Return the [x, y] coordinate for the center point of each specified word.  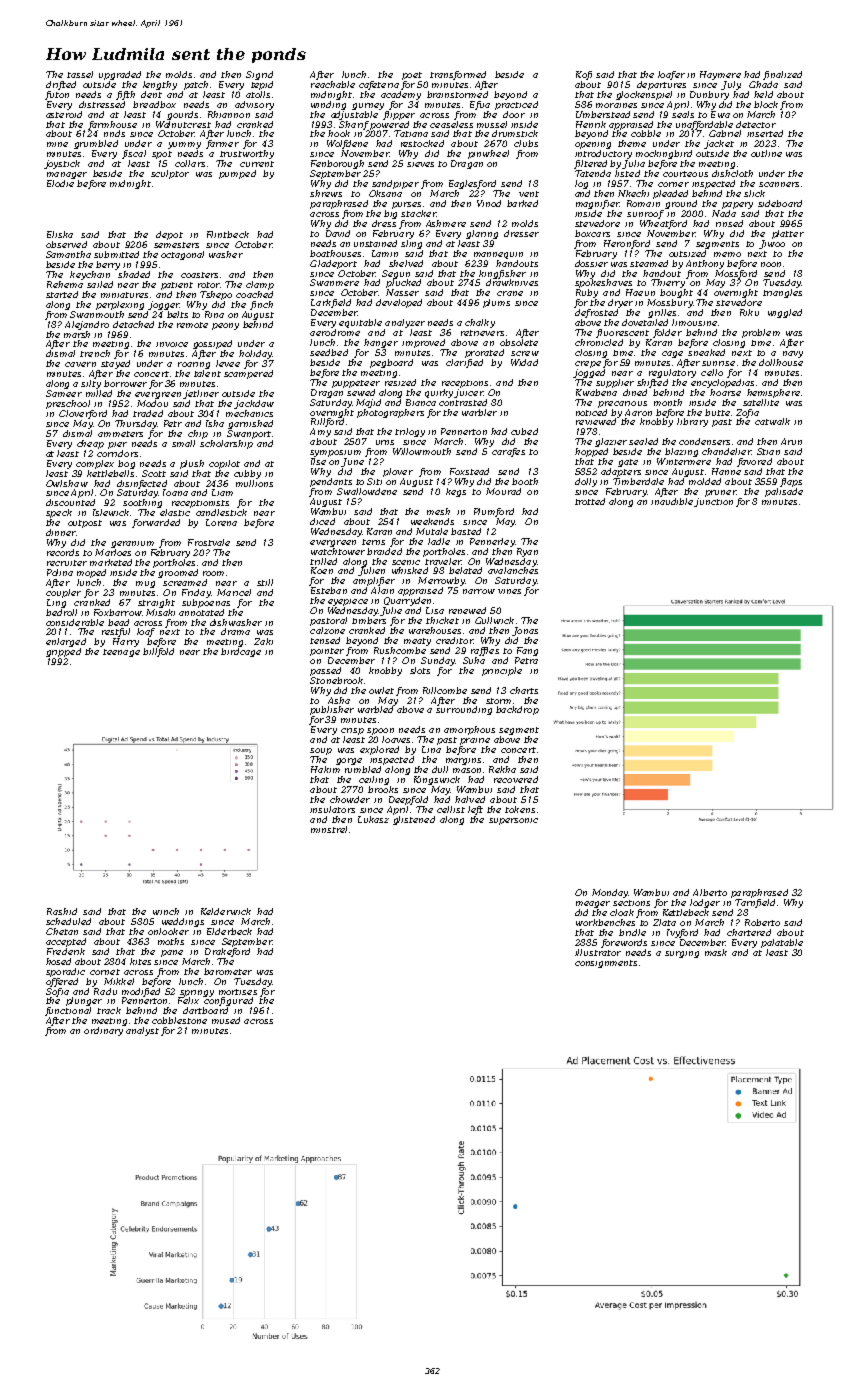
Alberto [710, 892]
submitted [116, 254]
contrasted [463, 402]
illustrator [598, 952]
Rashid [62, 911]
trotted [590, 501]
